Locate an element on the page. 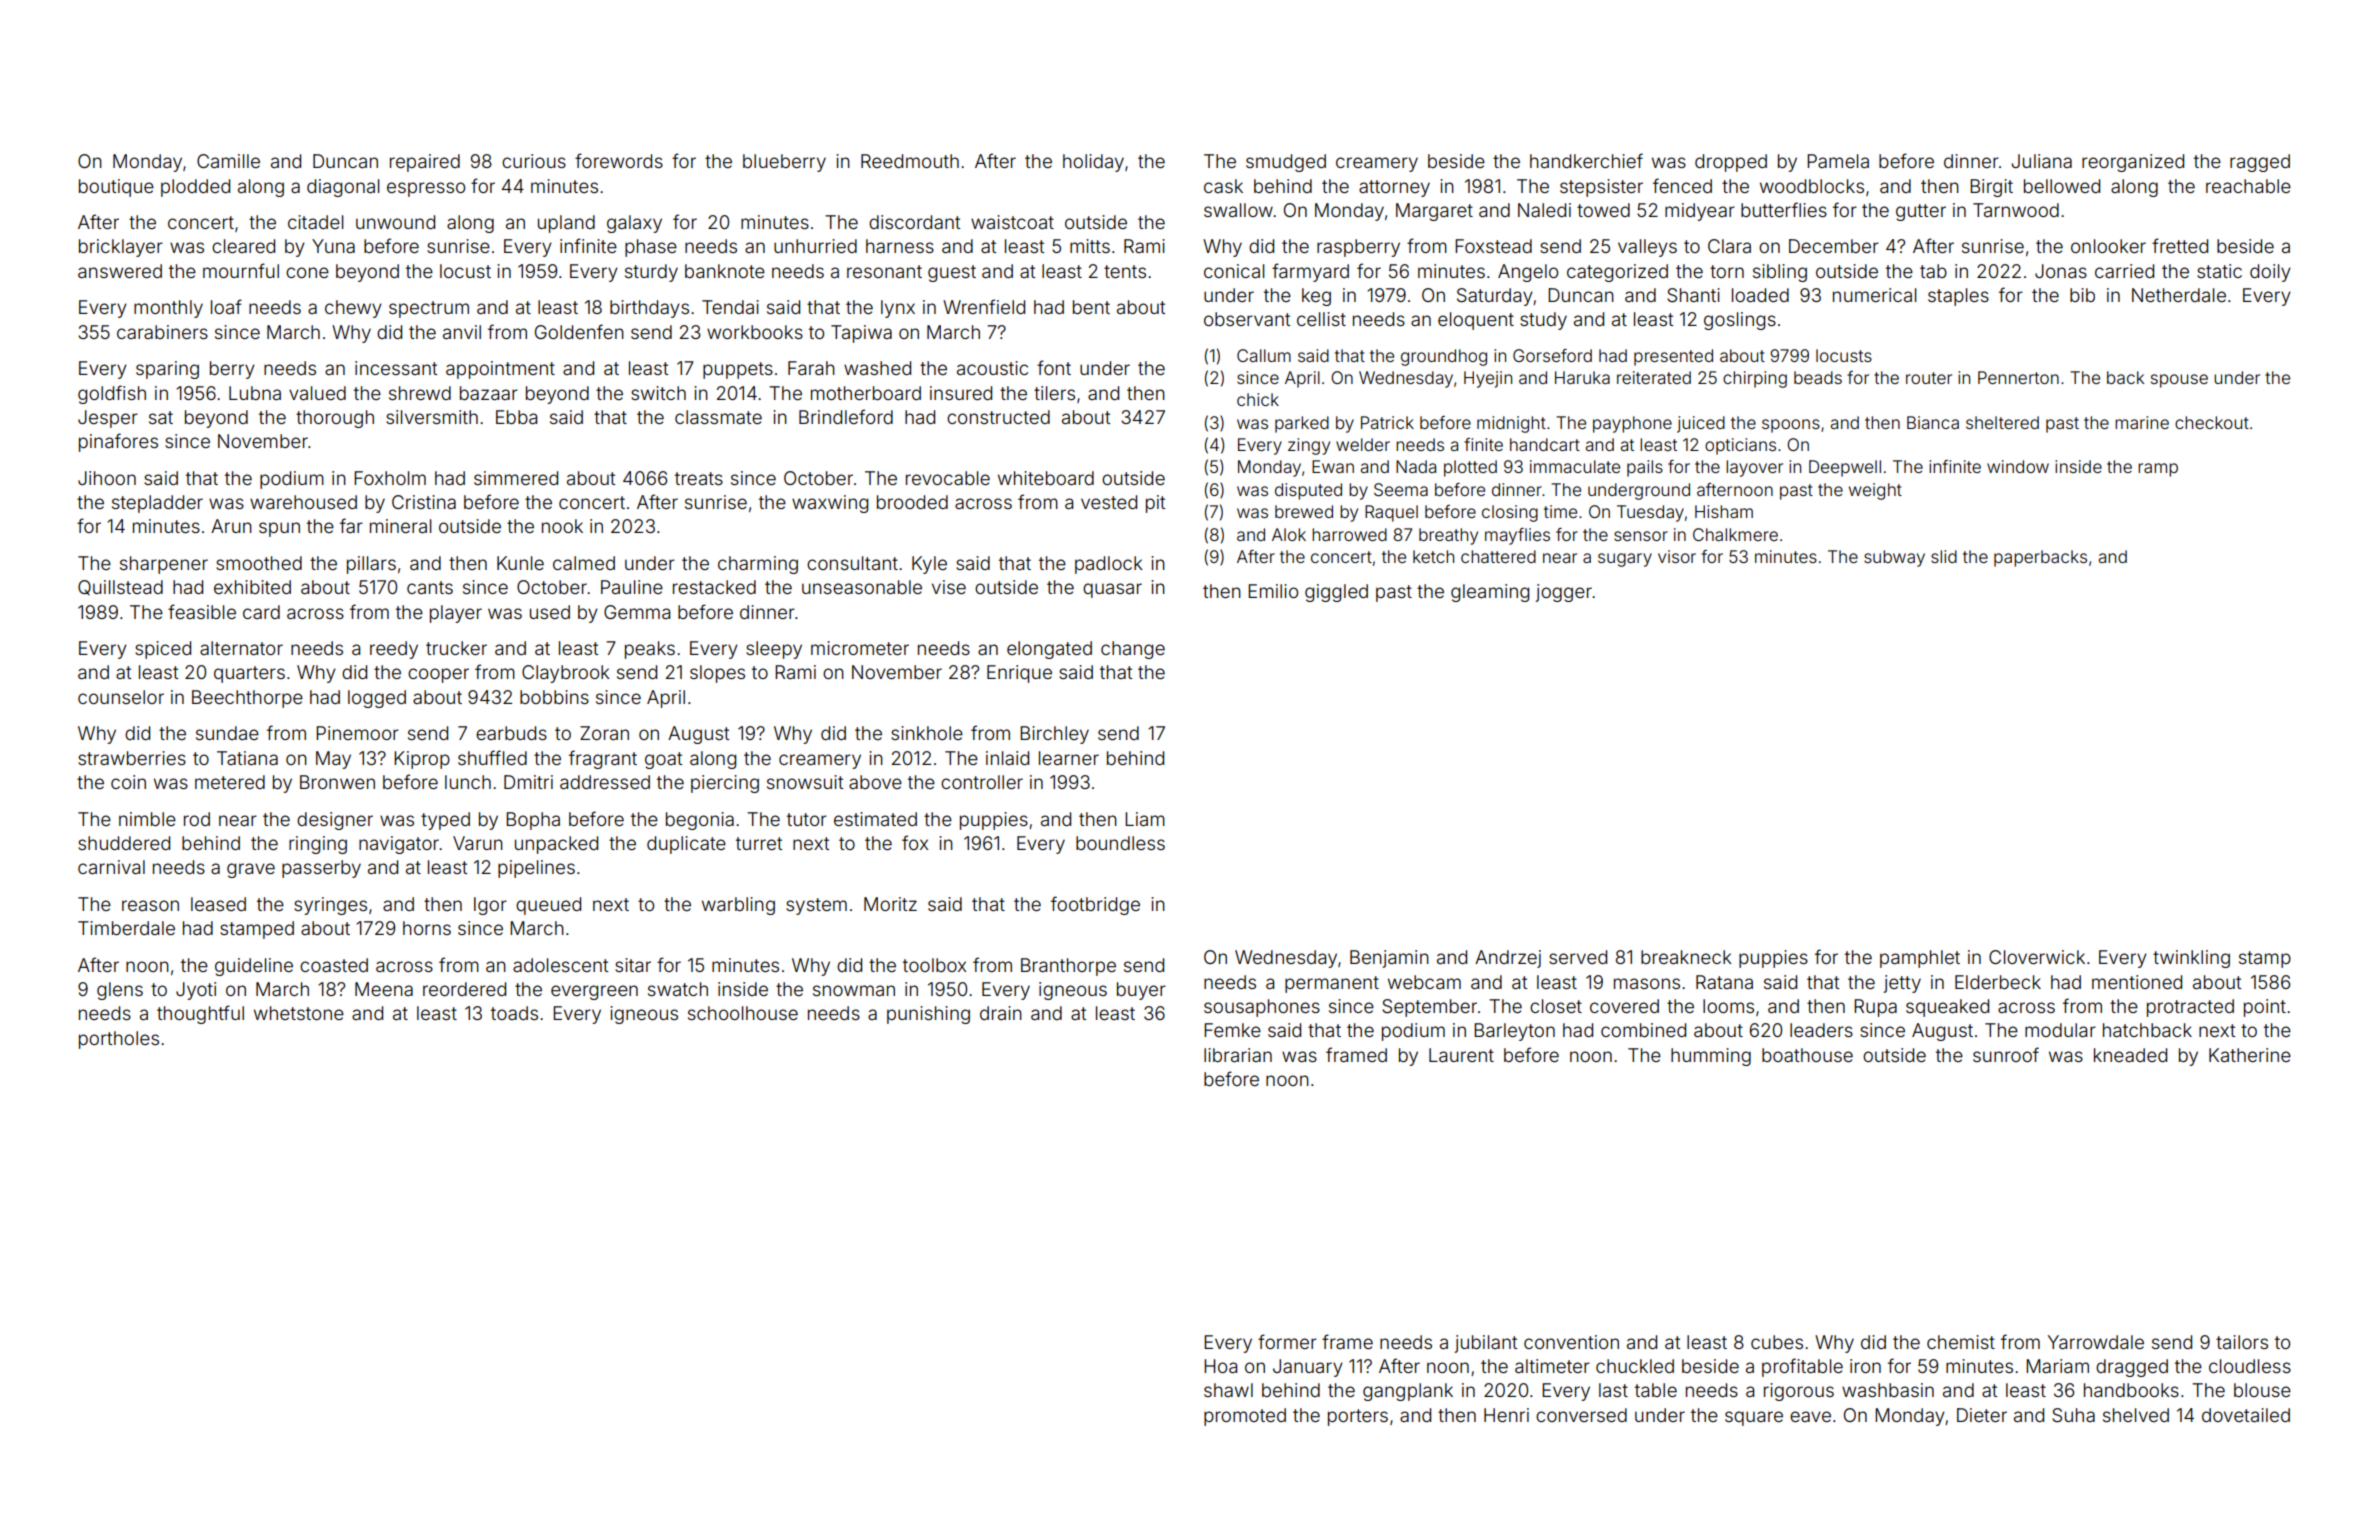 This image has height=1533, width=2369. reorganized is located at coordinates (2133, 163).
